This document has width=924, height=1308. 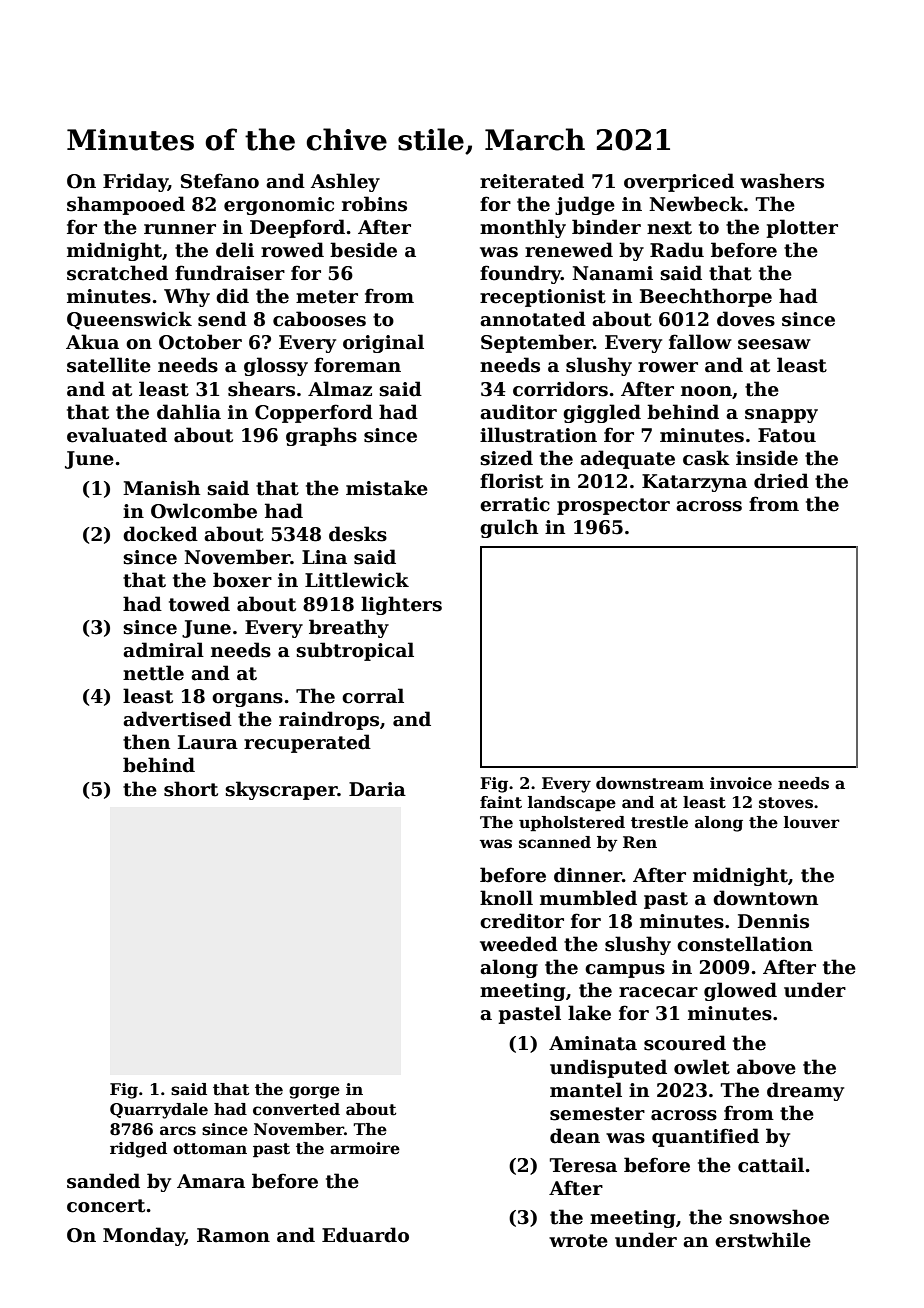 What do you see at coordinates (679, 182) in the document?
I see `overpriced` at bounding box center [679, 182].
